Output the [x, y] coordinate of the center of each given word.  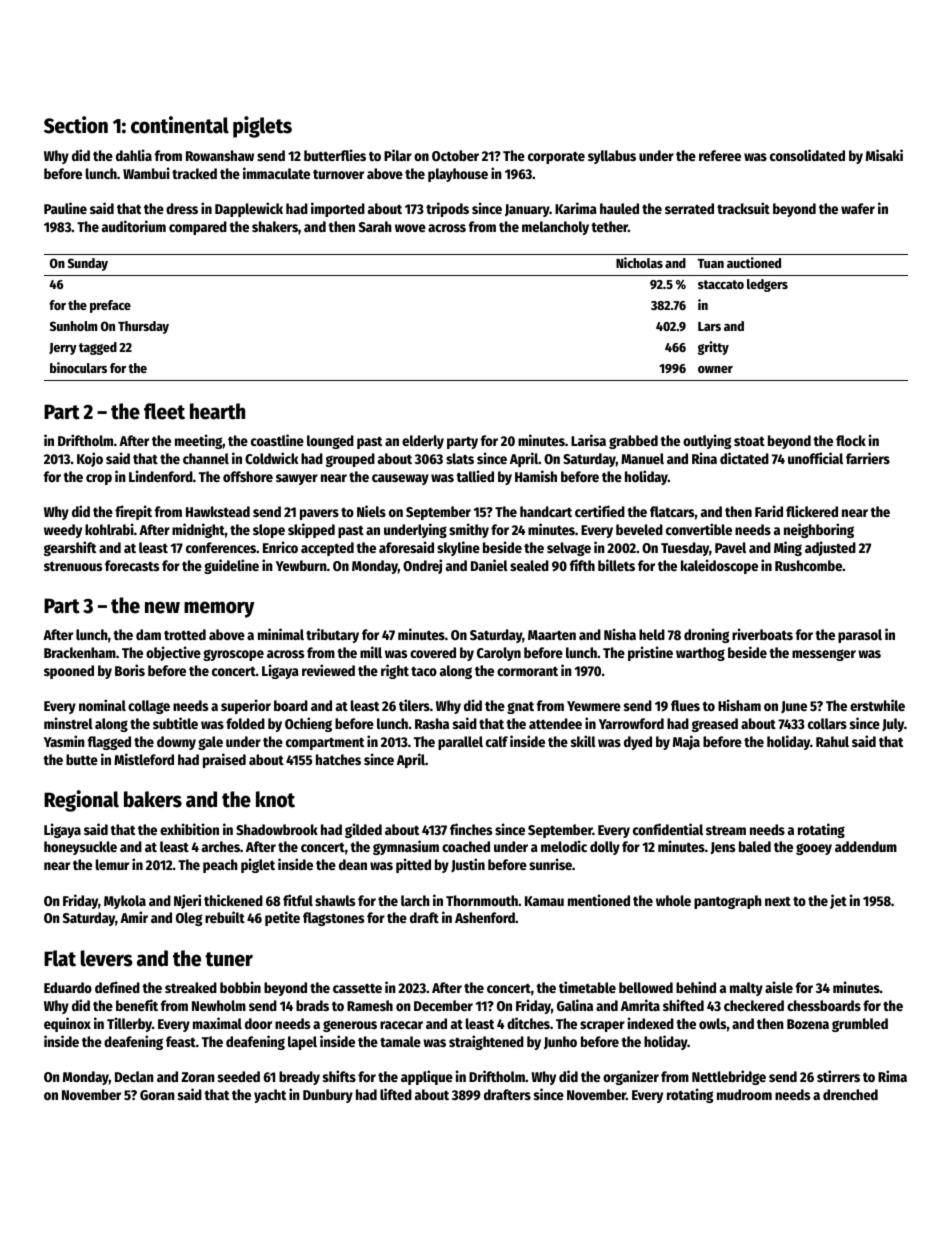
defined [117, 987]
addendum [866, 846]
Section [76, 125]
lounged [330, 442]
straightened [486, 1042]
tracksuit [743, 208]
